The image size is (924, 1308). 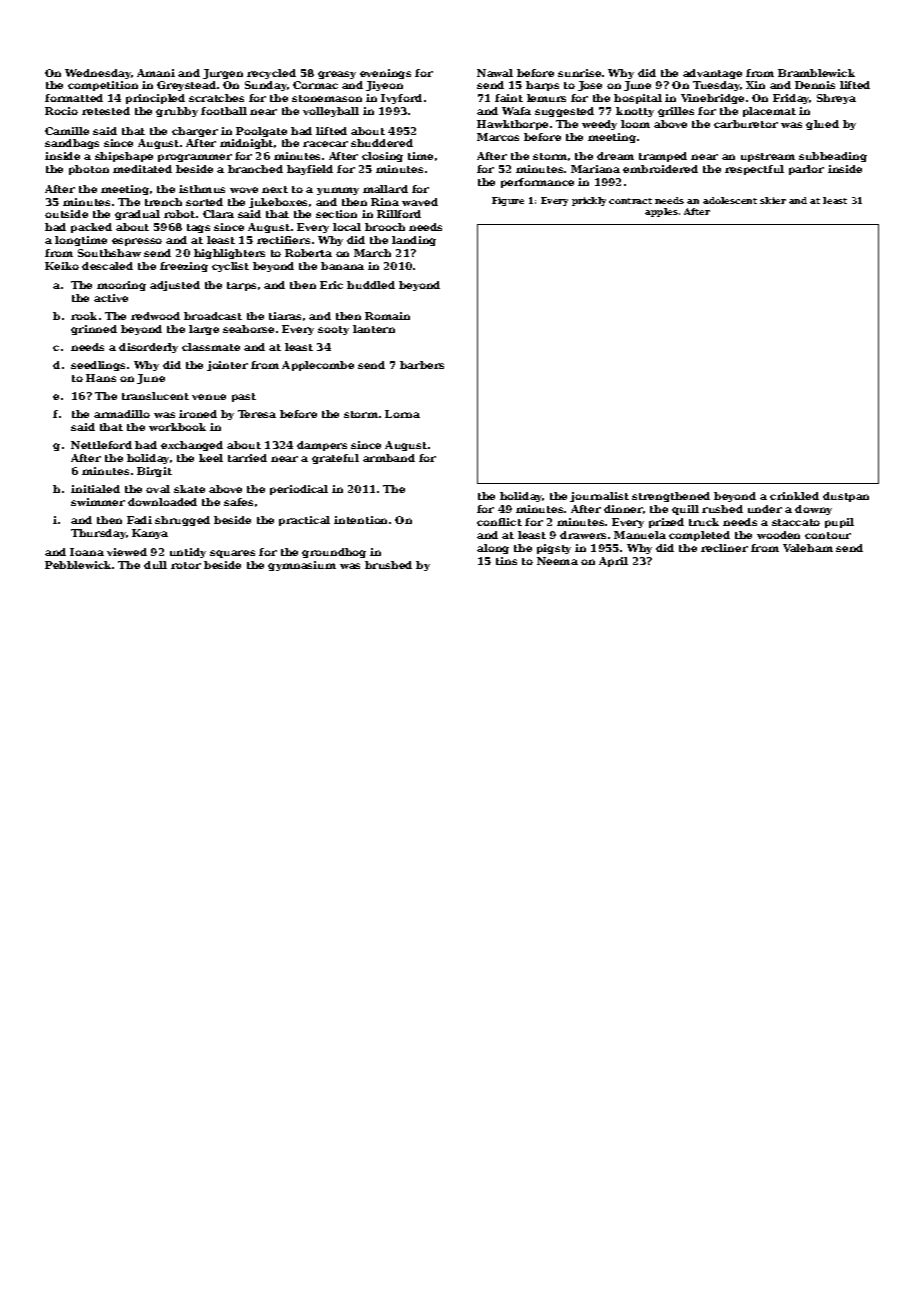 What do you see at coordinates (599, 497) in the screenshot?
I see `journalist` at bounding box center [599, 497].
